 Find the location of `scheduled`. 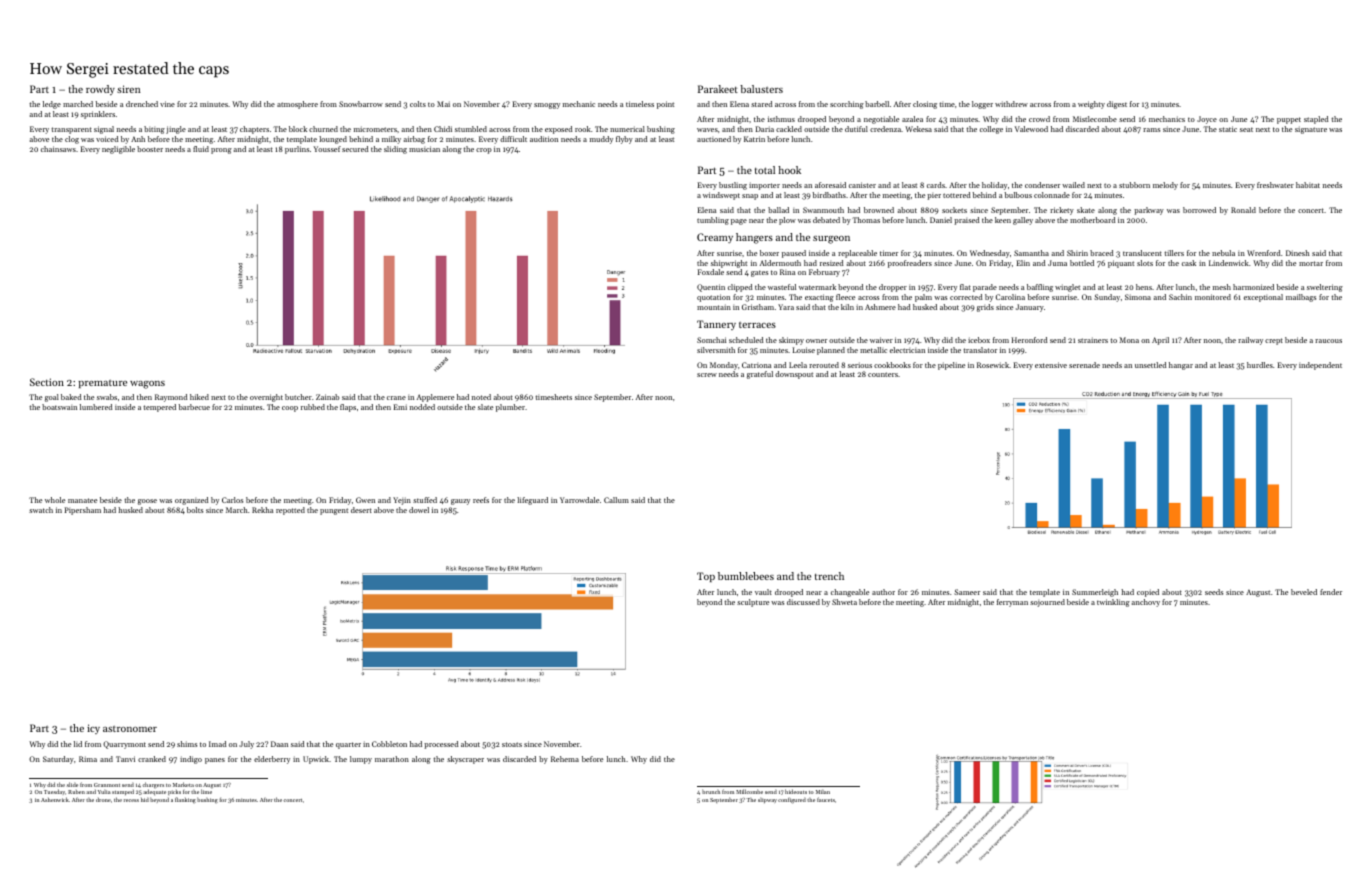

scheduled is located at coordinates (746, 340).
